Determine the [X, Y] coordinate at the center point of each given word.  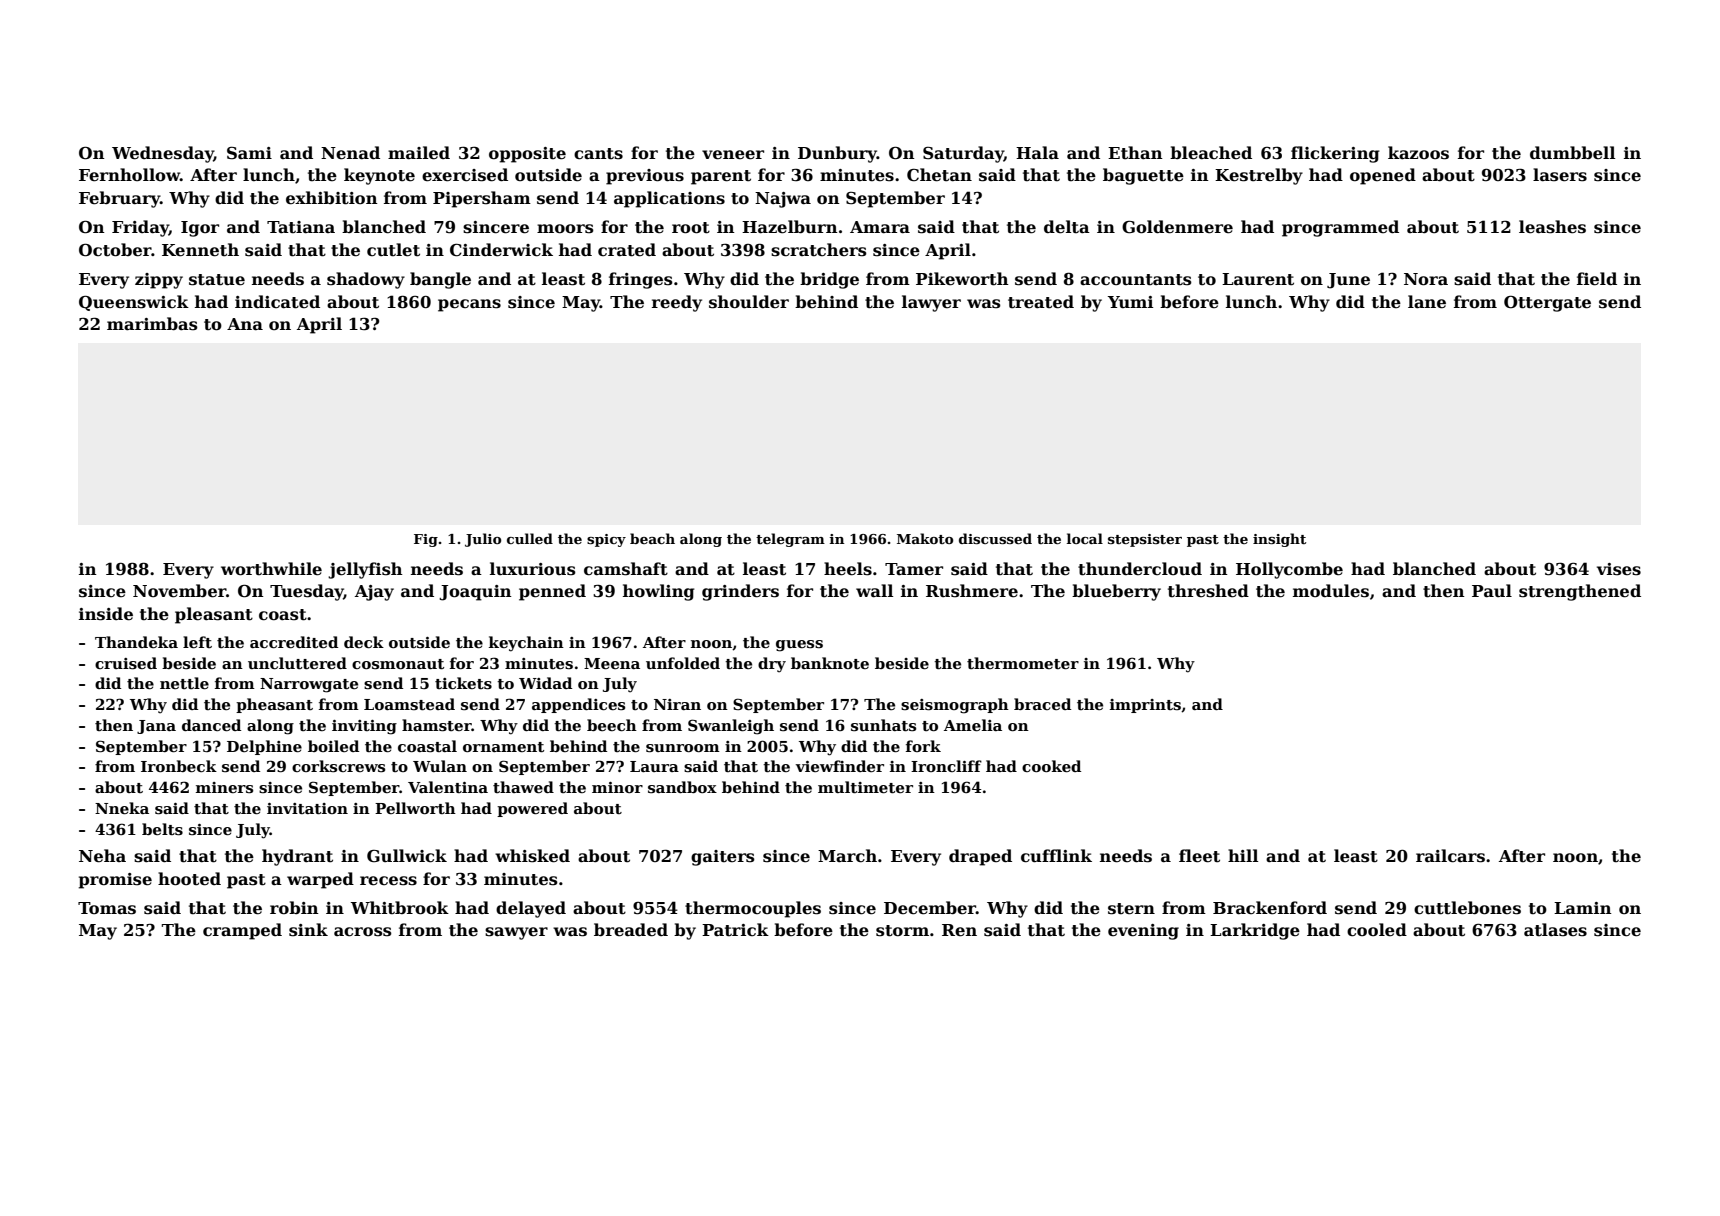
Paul [1492, 590]
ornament [503, 747]
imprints [1145, 706]
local [1085, 538]
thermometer [1023, 663]
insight [1279, 540]
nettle [184, 683]
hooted [189, 879]
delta [1067, 227]
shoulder [749, 302]
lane [1427, 302]
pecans [469, 305]
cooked [1051, 766]
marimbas [152, 324]
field [1597, 279]
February [119, 199]
